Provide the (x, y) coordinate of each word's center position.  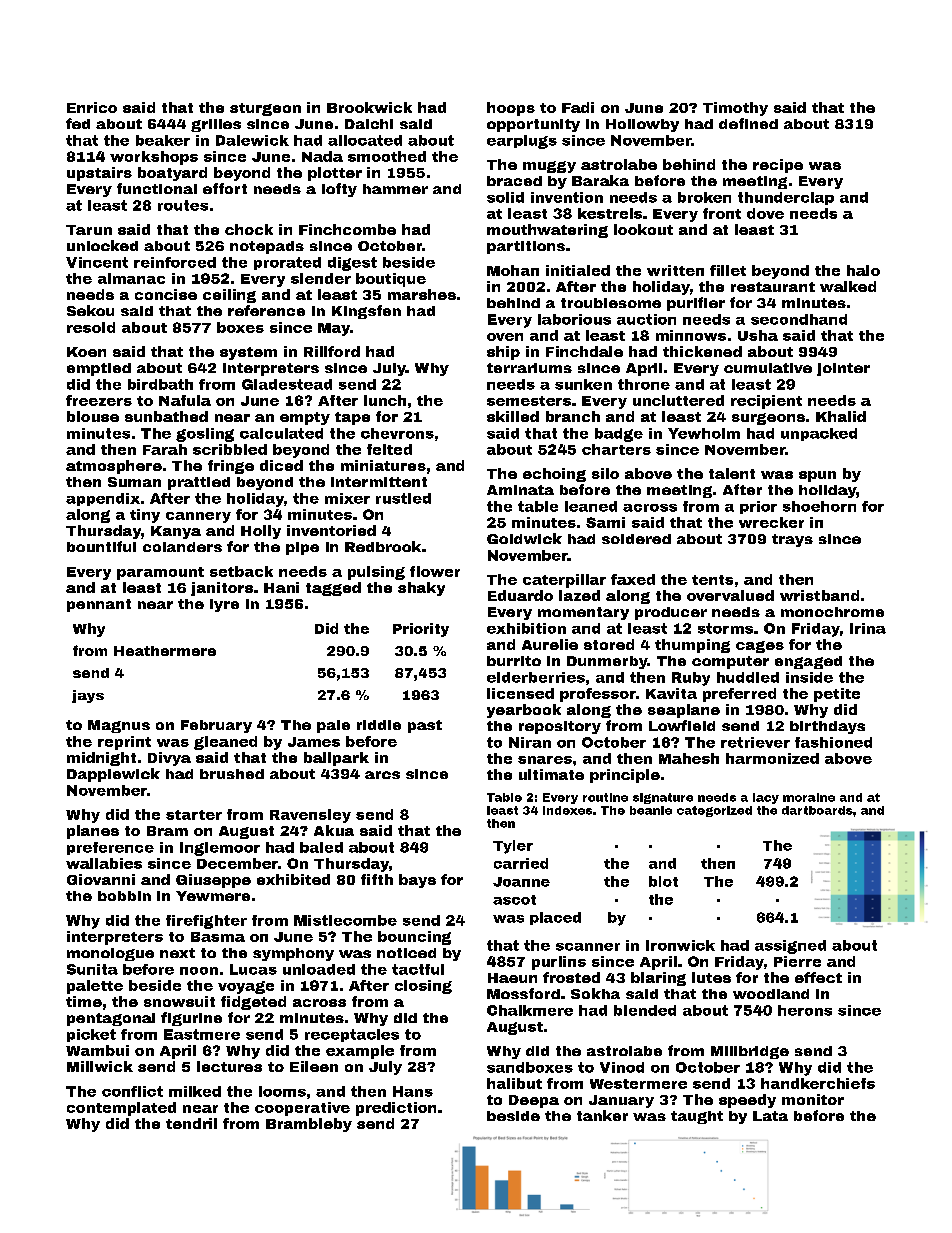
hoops (511, 109)
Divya (169, 759)
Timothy (735, 109)
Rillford (332, 351)
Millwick (100, 1066)
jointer (843, 369)
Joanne (521, 882)
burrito (514, 661)
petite (837, 695)
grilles (216, 125)
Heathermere (165, 651)
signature (663, 798)
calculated (281, 433)
